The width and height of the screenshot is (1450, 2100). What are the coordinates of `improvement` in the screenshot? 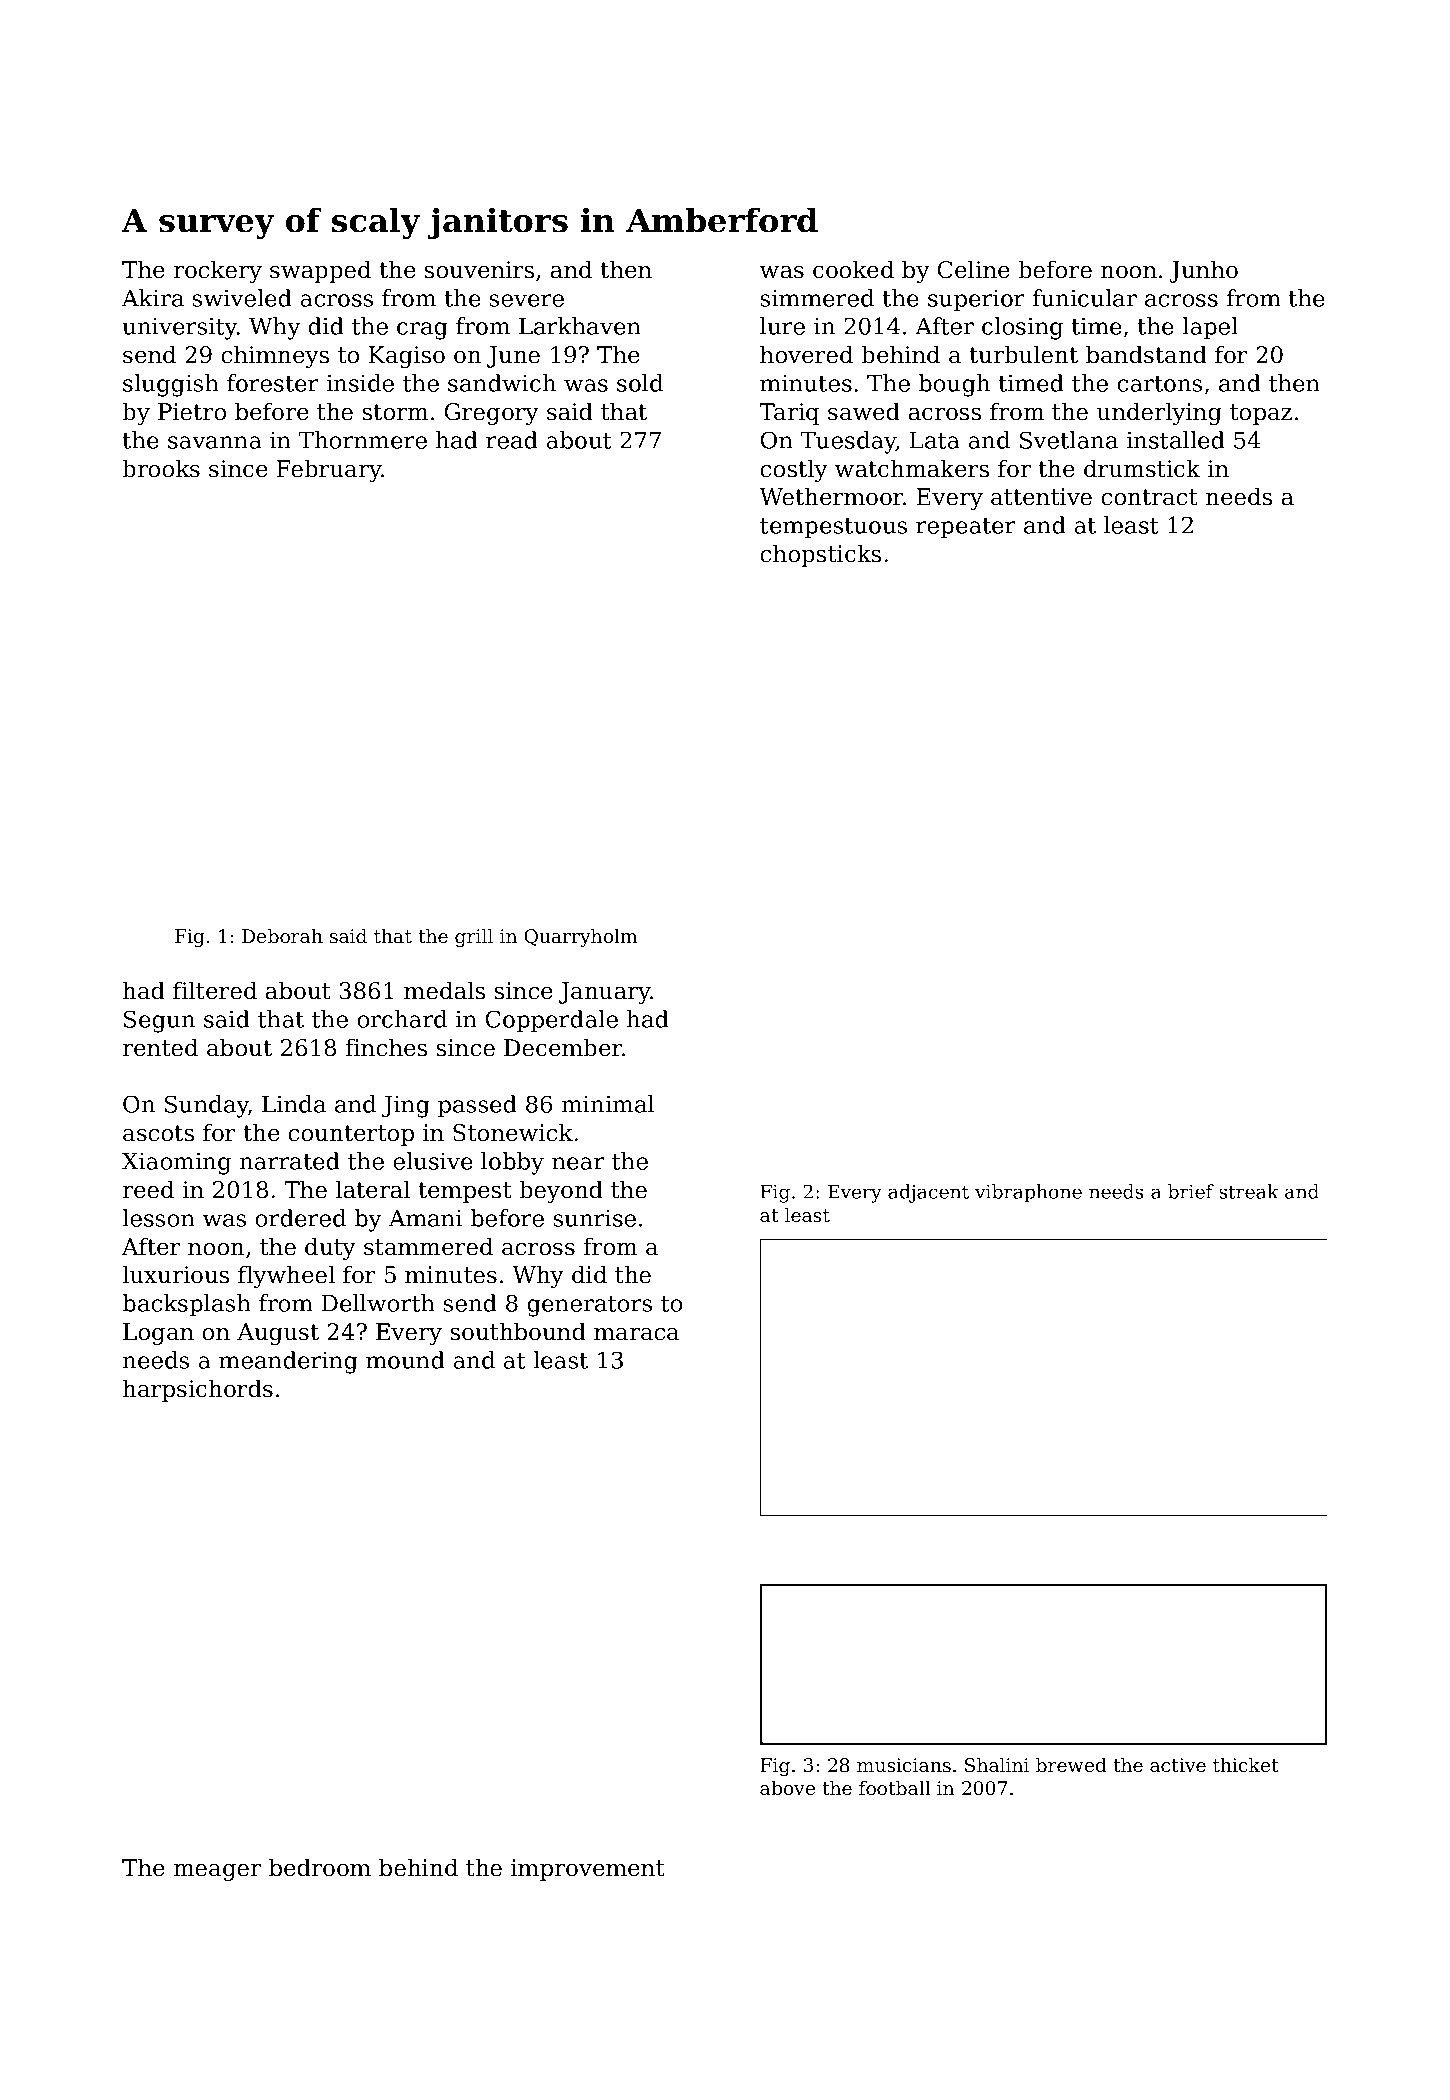 It's located at (588, 1870).
